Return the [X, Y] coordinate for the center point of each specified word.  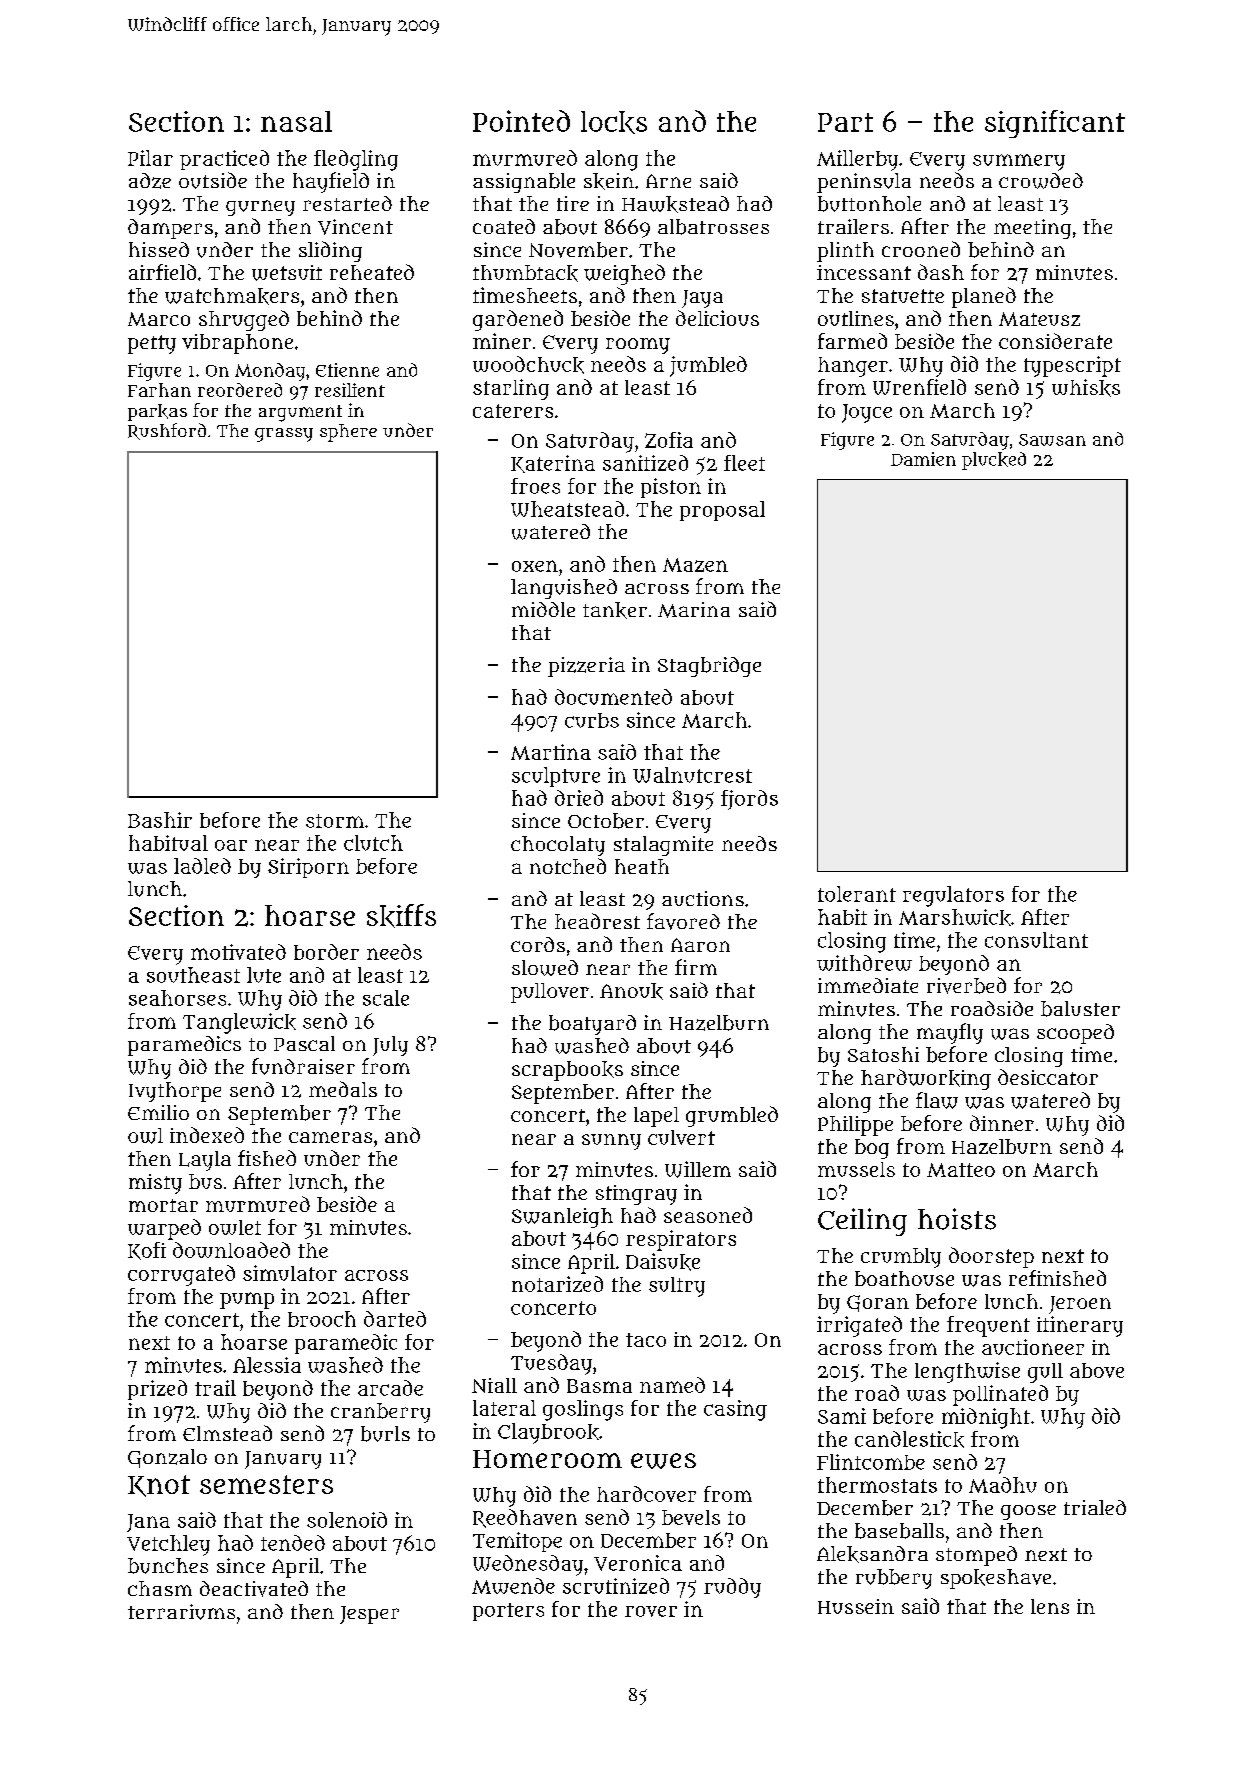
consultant [1036, 940]
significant [1055, 124]
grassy [284, 435]
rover [651, 1611]
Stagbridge [709, 667]
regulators [953, 896]
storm [335, 821]
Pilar [150, 158]
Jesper [369, 1615]
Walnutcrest [692, 775]
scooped [1075, 1034]
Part [845, 122]
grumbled [732, 1116]
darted [395, 1319]
